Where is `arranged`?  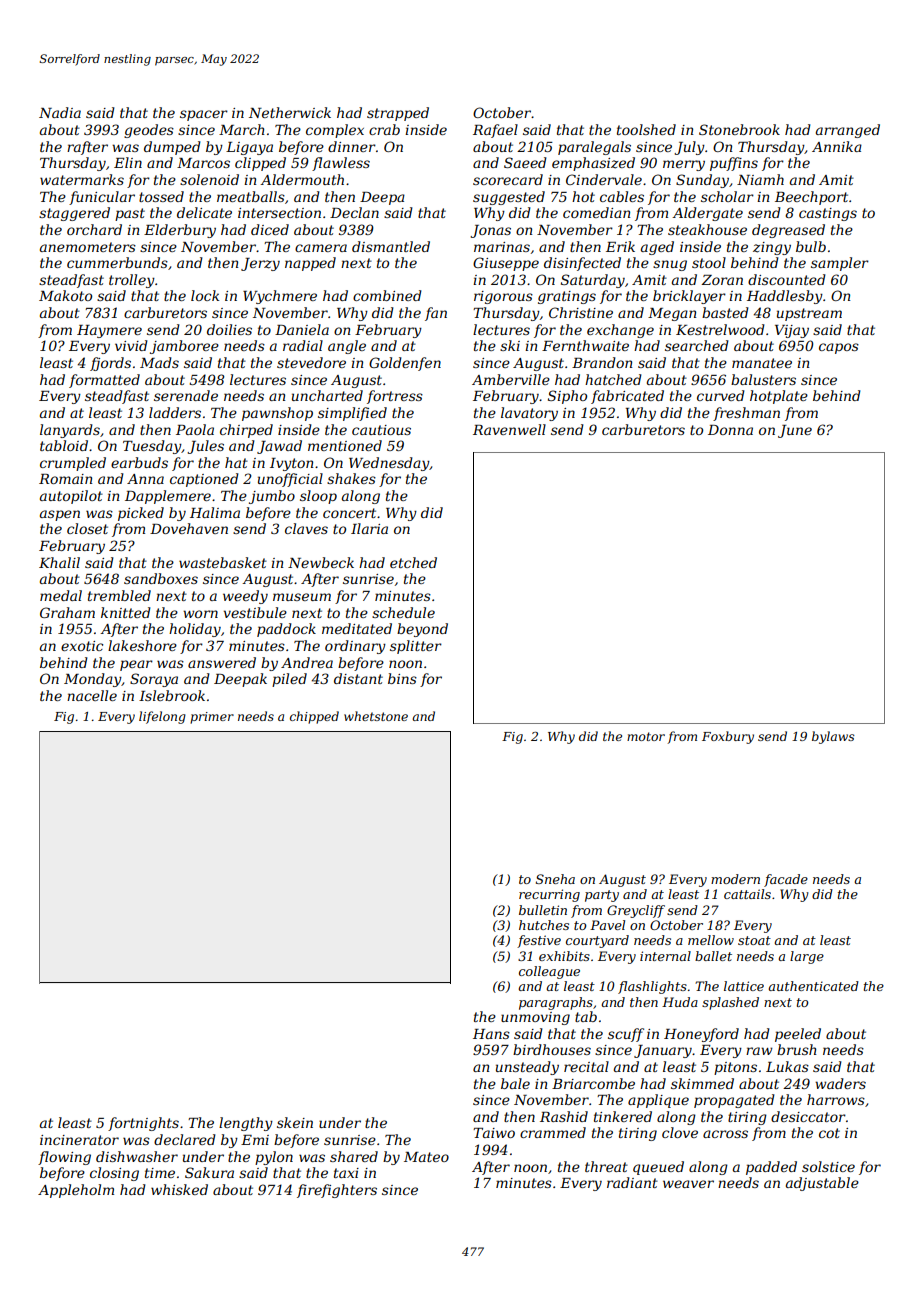
arranged is located at coordinates (848, 131).
